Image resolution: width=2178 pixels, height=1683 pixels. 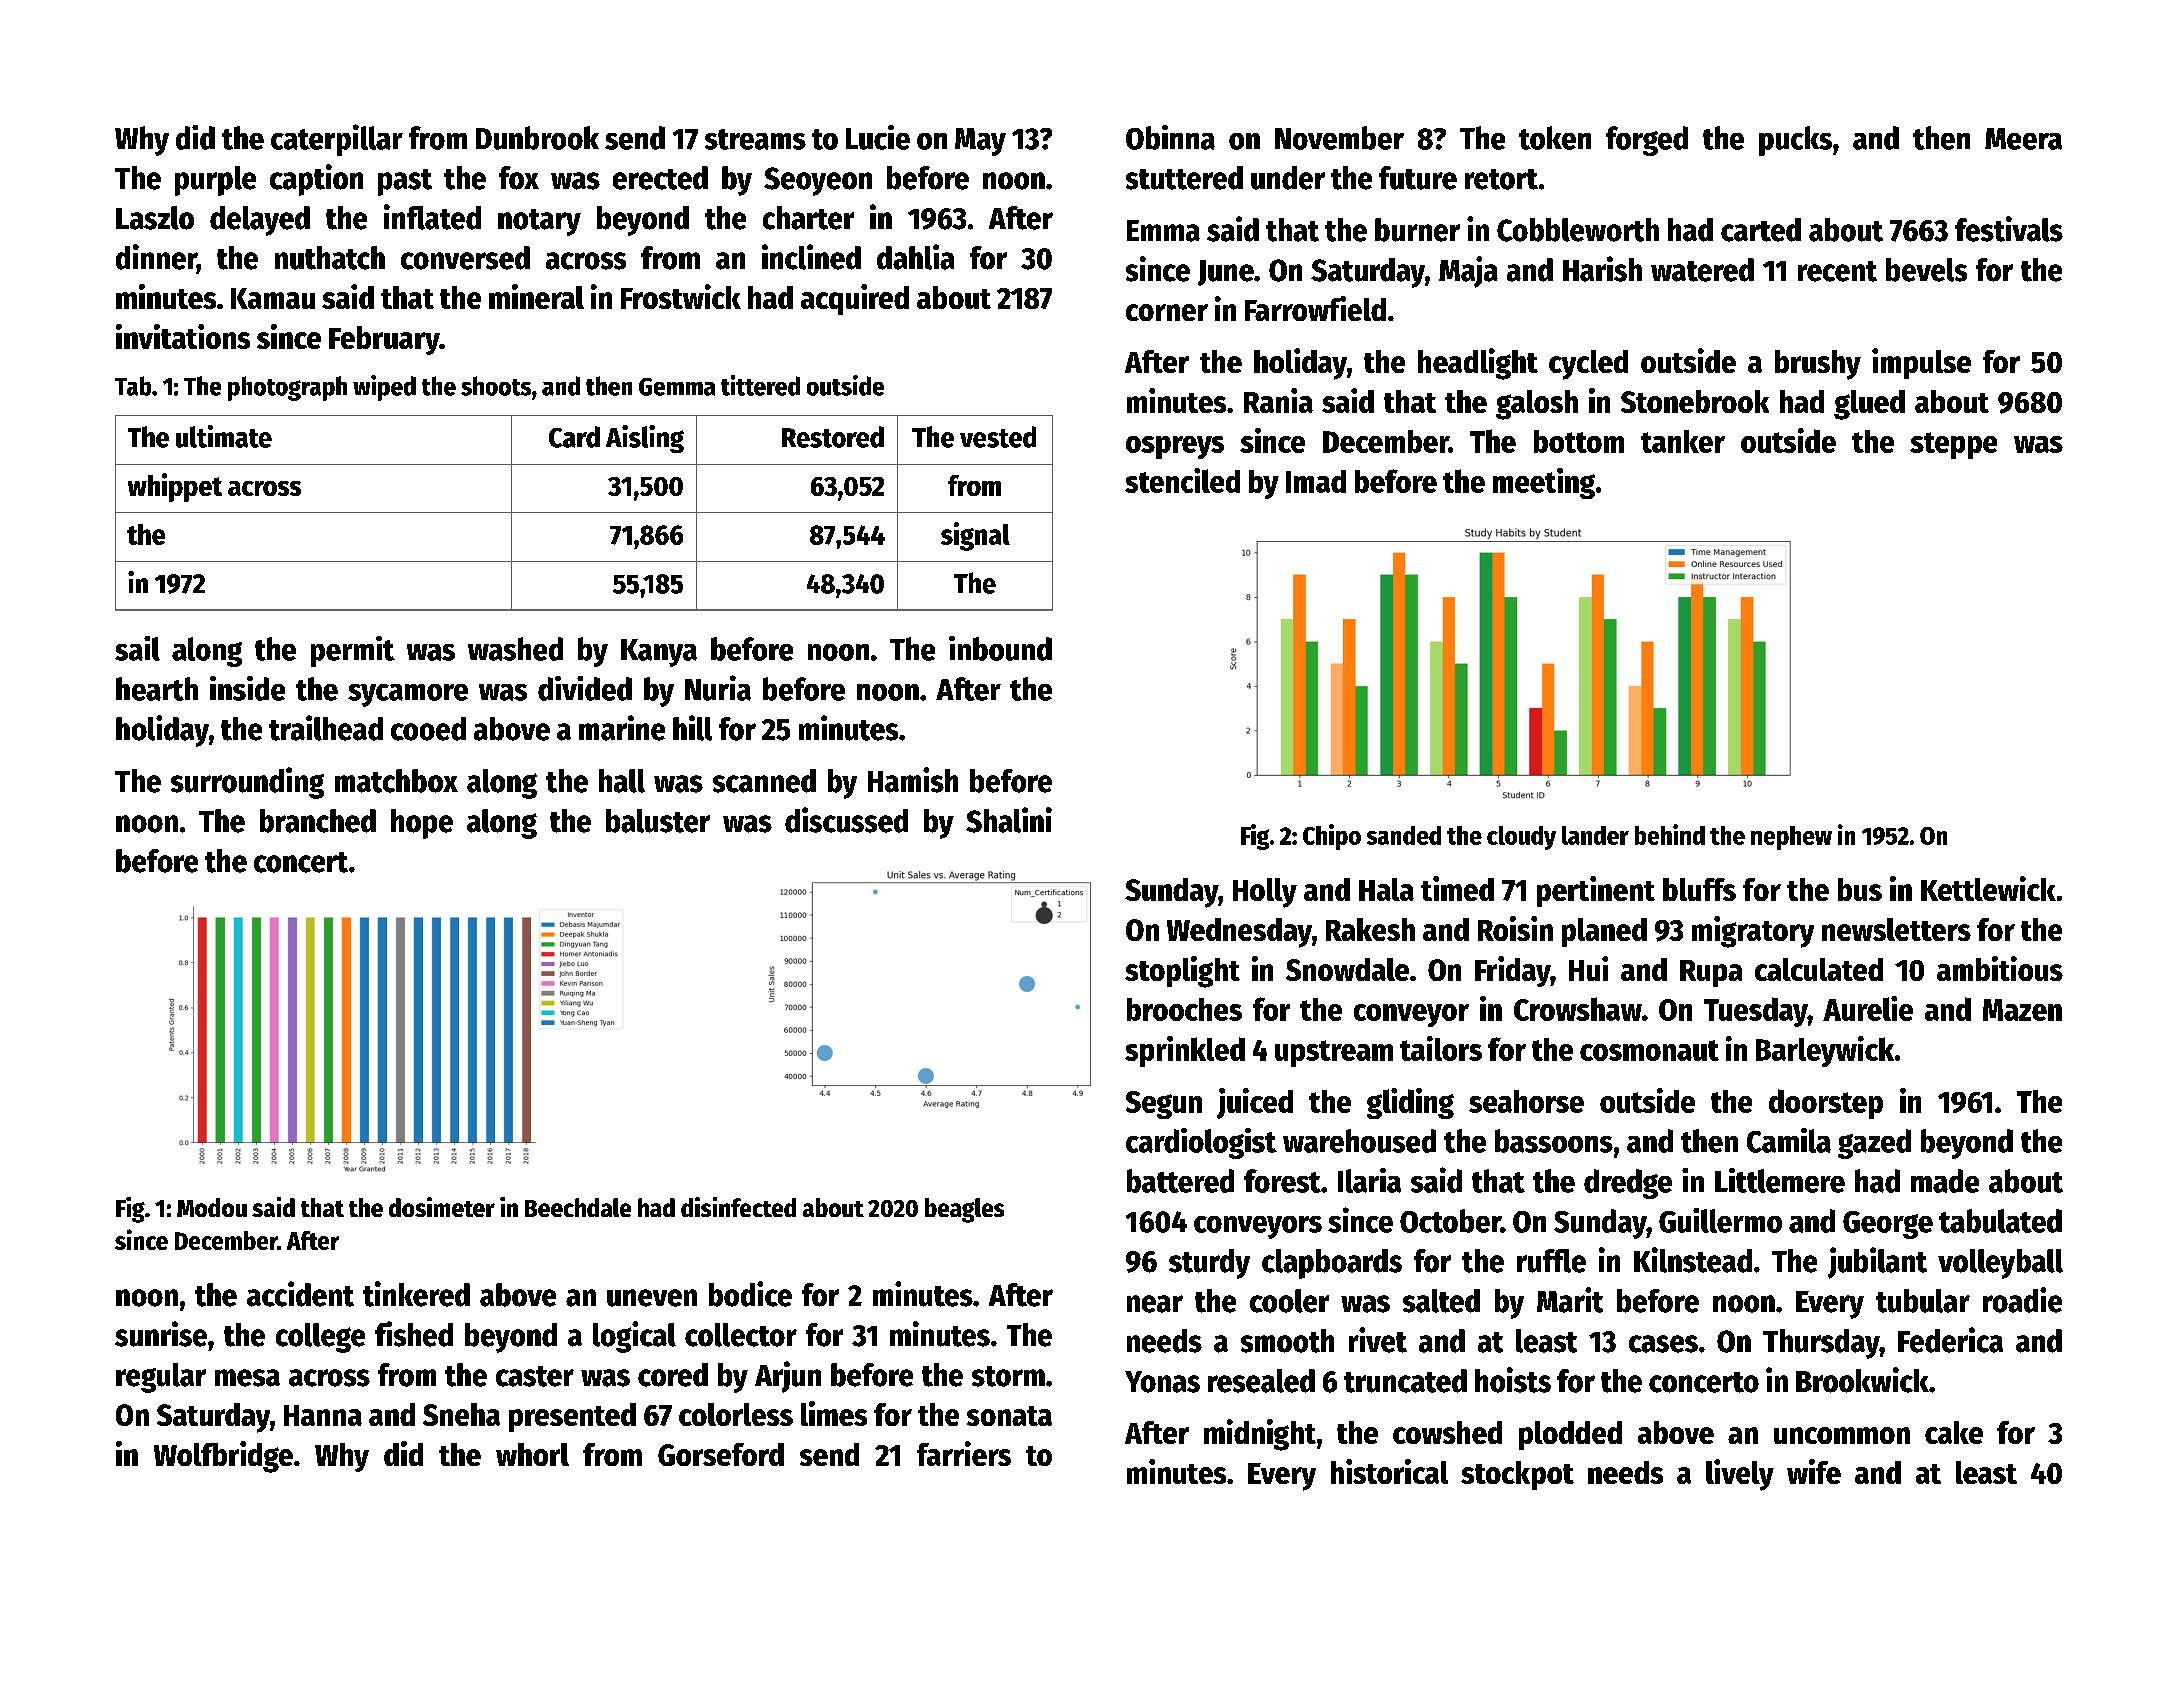 What do you see at coordinates (2009, 229) in the screenshot?
I see `festivals` at bounding box center [2009, 229].
